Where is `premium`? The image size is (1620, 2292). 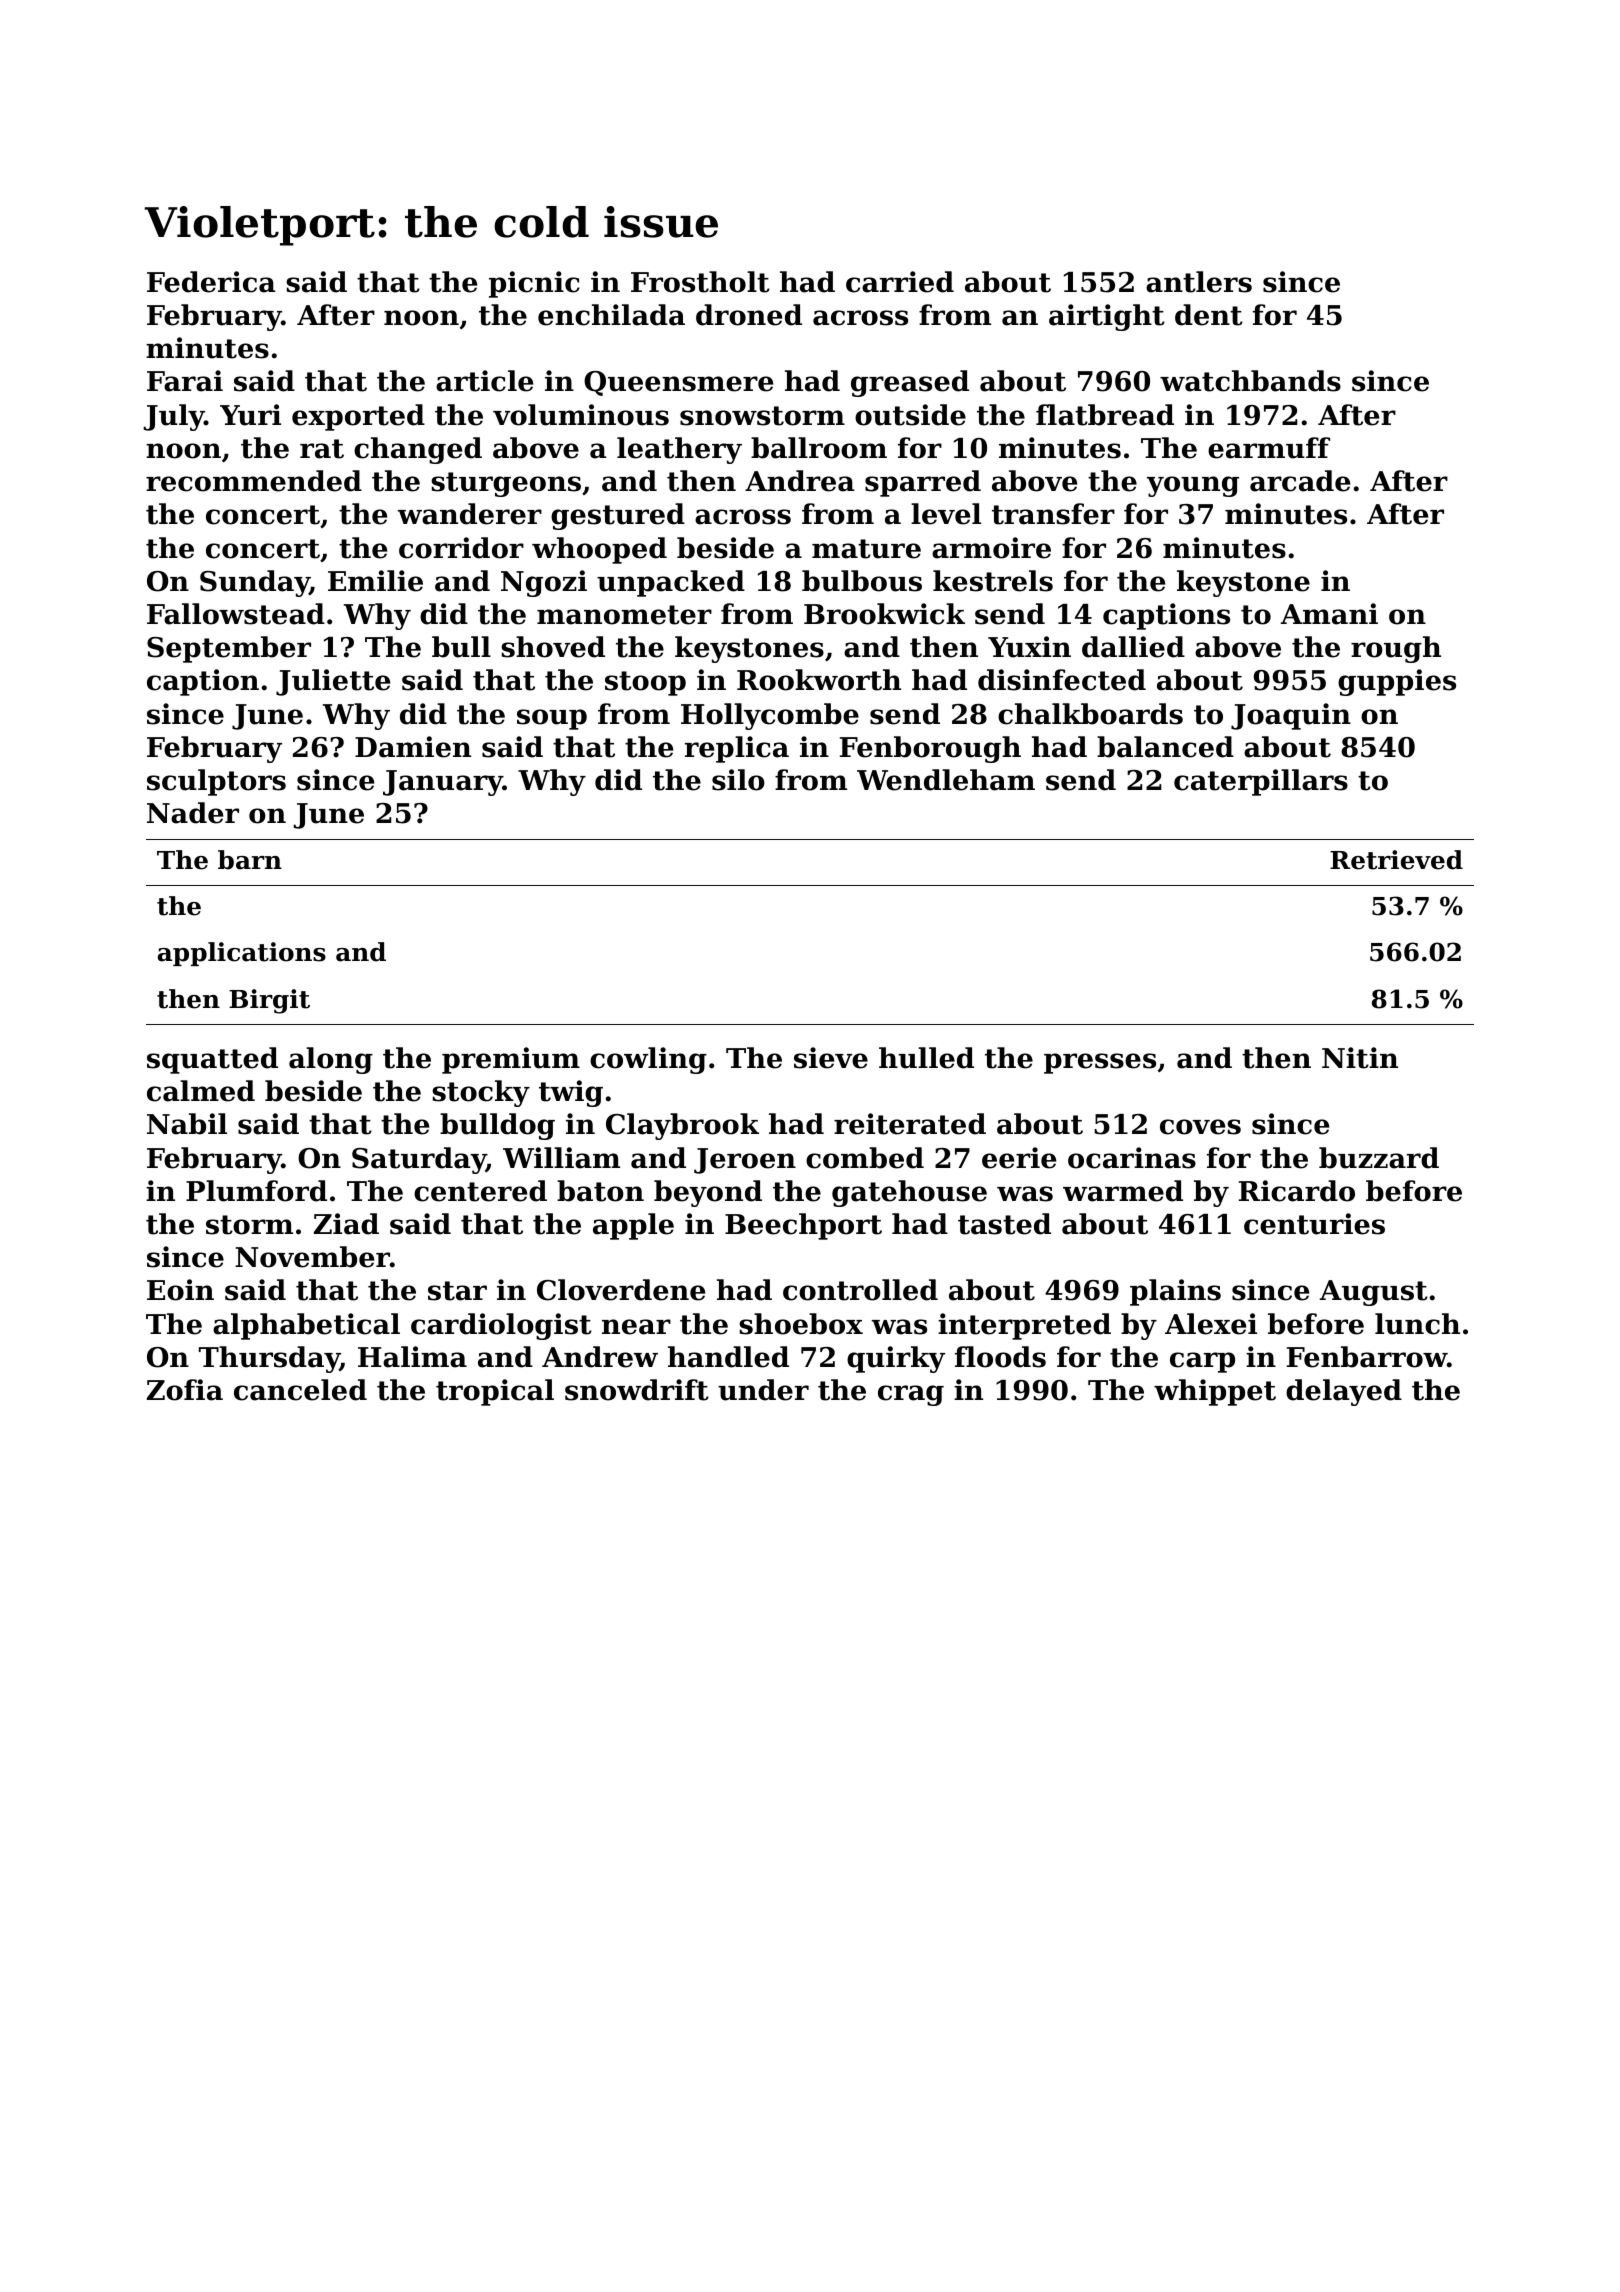 premium is located at coordinates (511, 1060).
